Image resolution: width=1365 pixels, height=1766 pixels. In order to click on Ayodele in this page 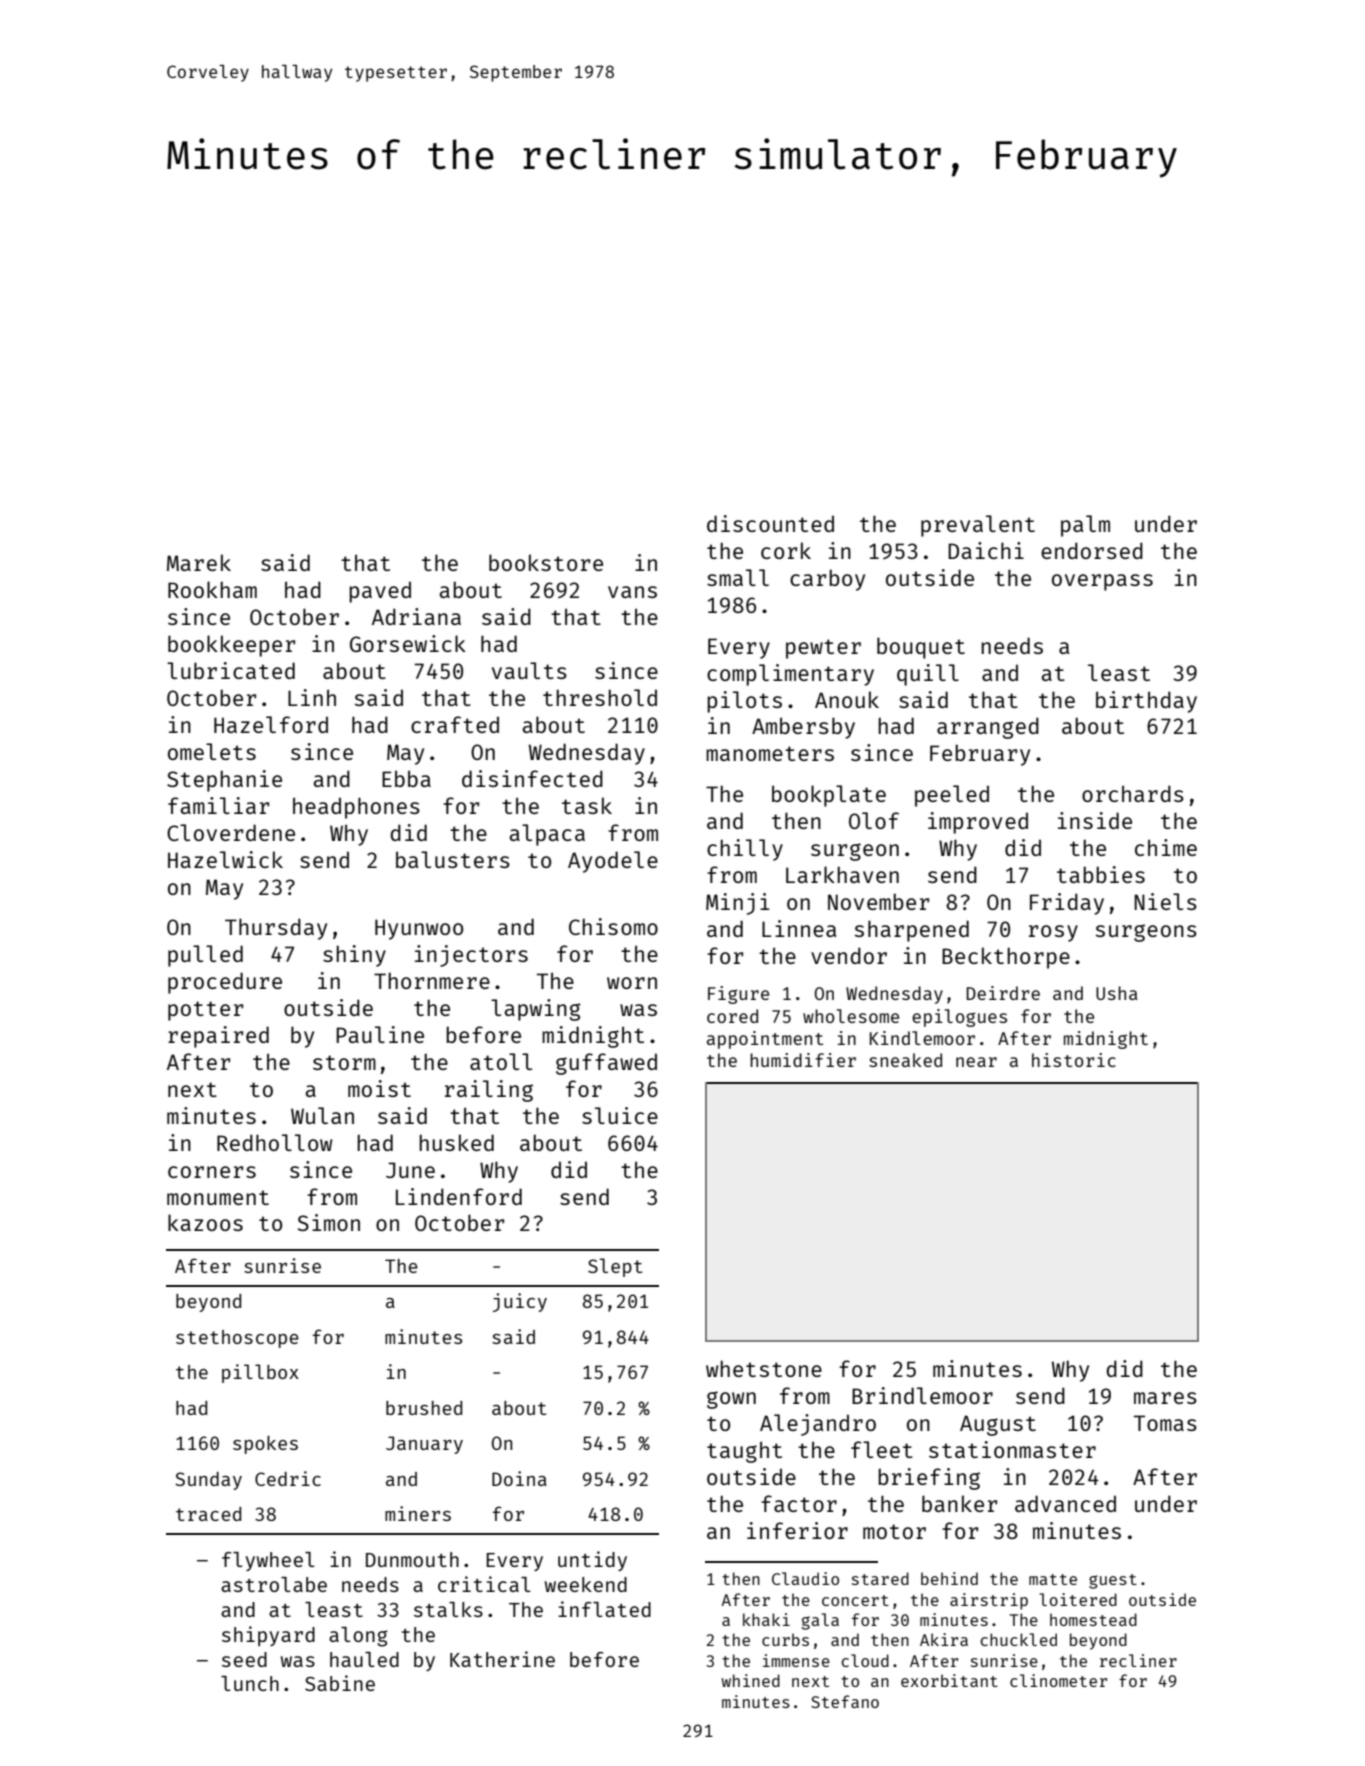, I will do `click(613, 862)`.
